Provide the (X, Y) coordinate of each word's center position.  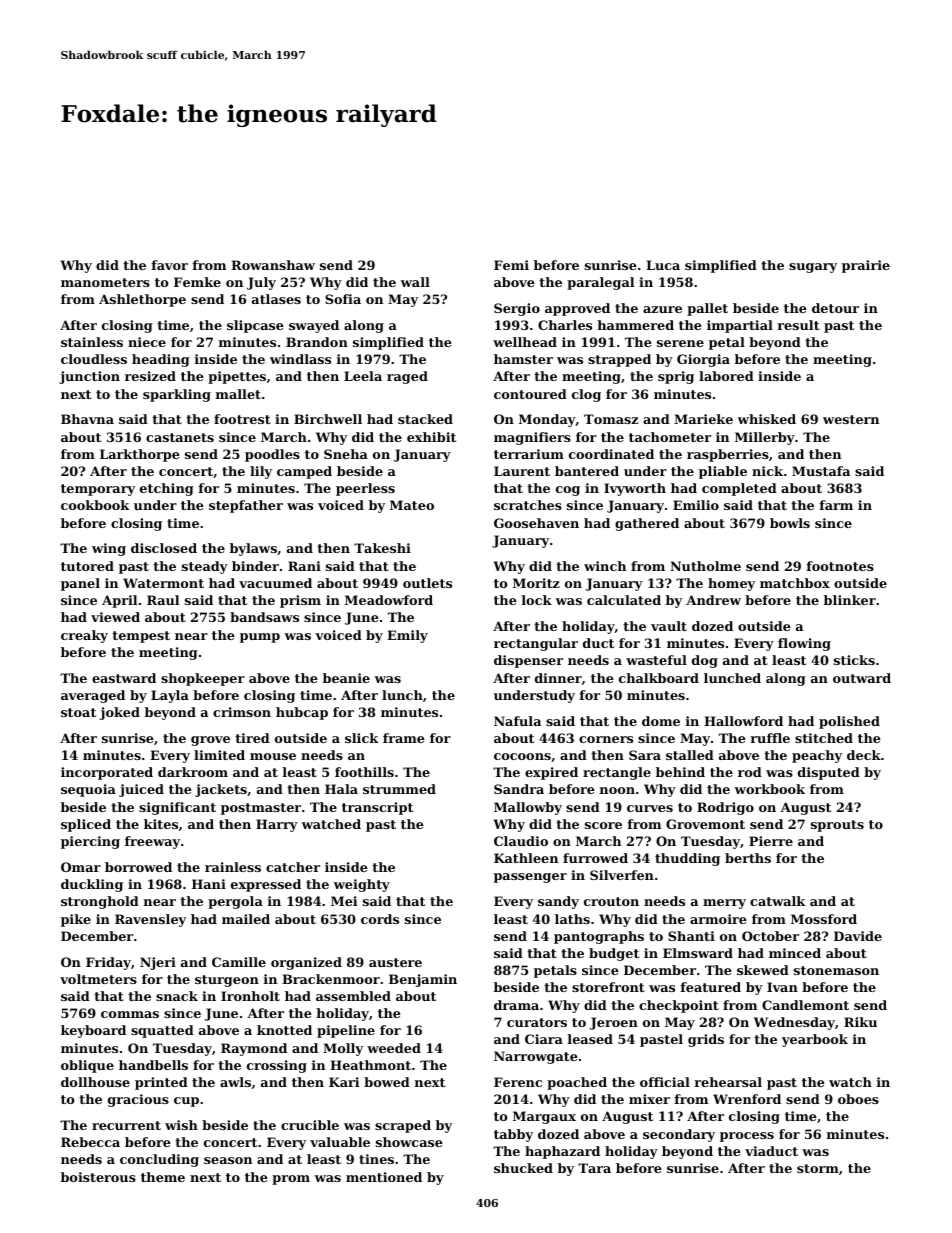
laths (572, 919)
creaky (84, 636)
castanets (180, 437)
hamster (523, 359)
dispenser (528, 661)
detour (835, 308)
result (798, 325)
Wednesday (794, 1023)
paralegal (600, 283)
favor (170, 265)
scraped (403, 1126)
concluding (159, 1160)
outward (862, 678)
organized (306, 963)
